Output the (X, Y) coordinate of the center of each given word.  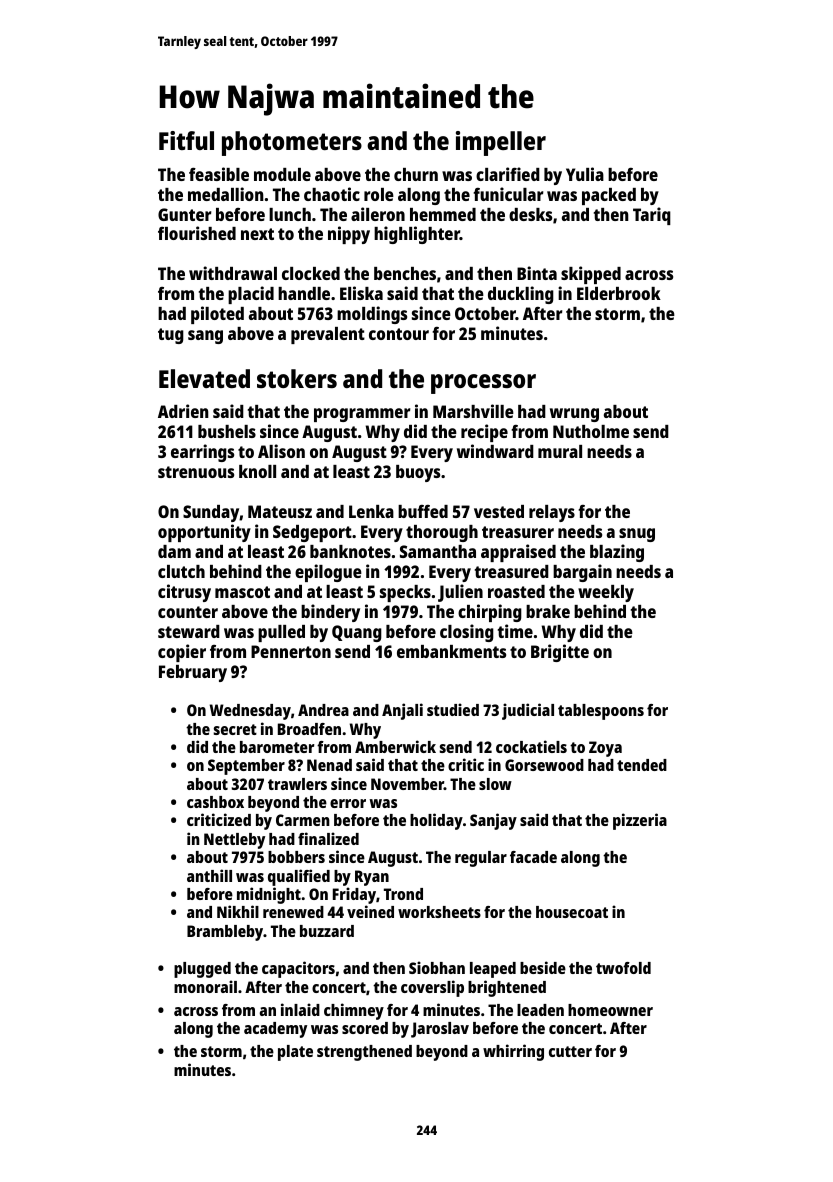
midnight (269, 895)
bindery (330, 613)
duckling (521, 295)
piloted (217, 315)
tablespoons (601, 712)
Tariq (652, 216)
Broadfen (309, 729)
